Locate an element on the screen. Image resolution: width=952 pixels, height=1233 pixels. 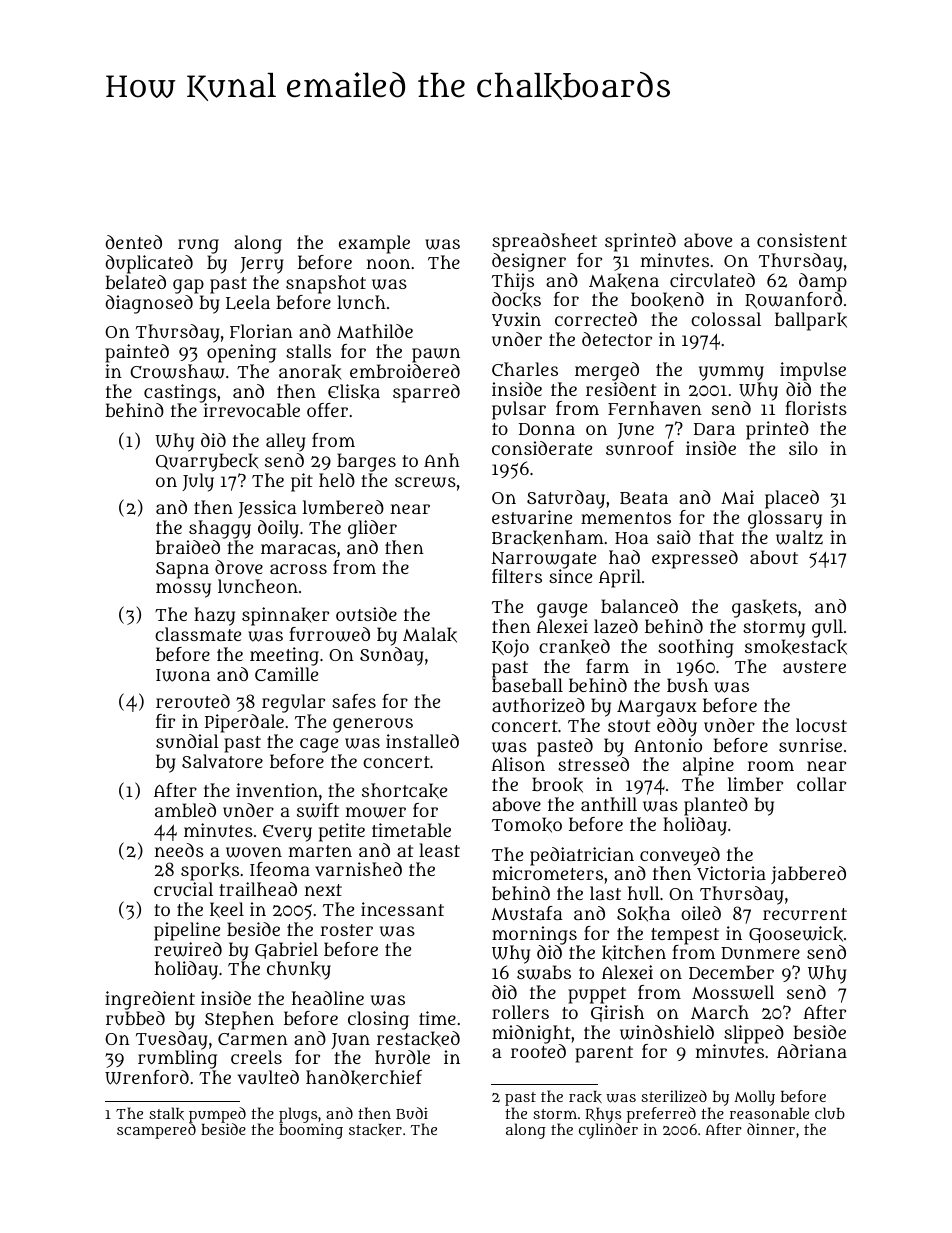
florists is located at coordinates (816, 408).
